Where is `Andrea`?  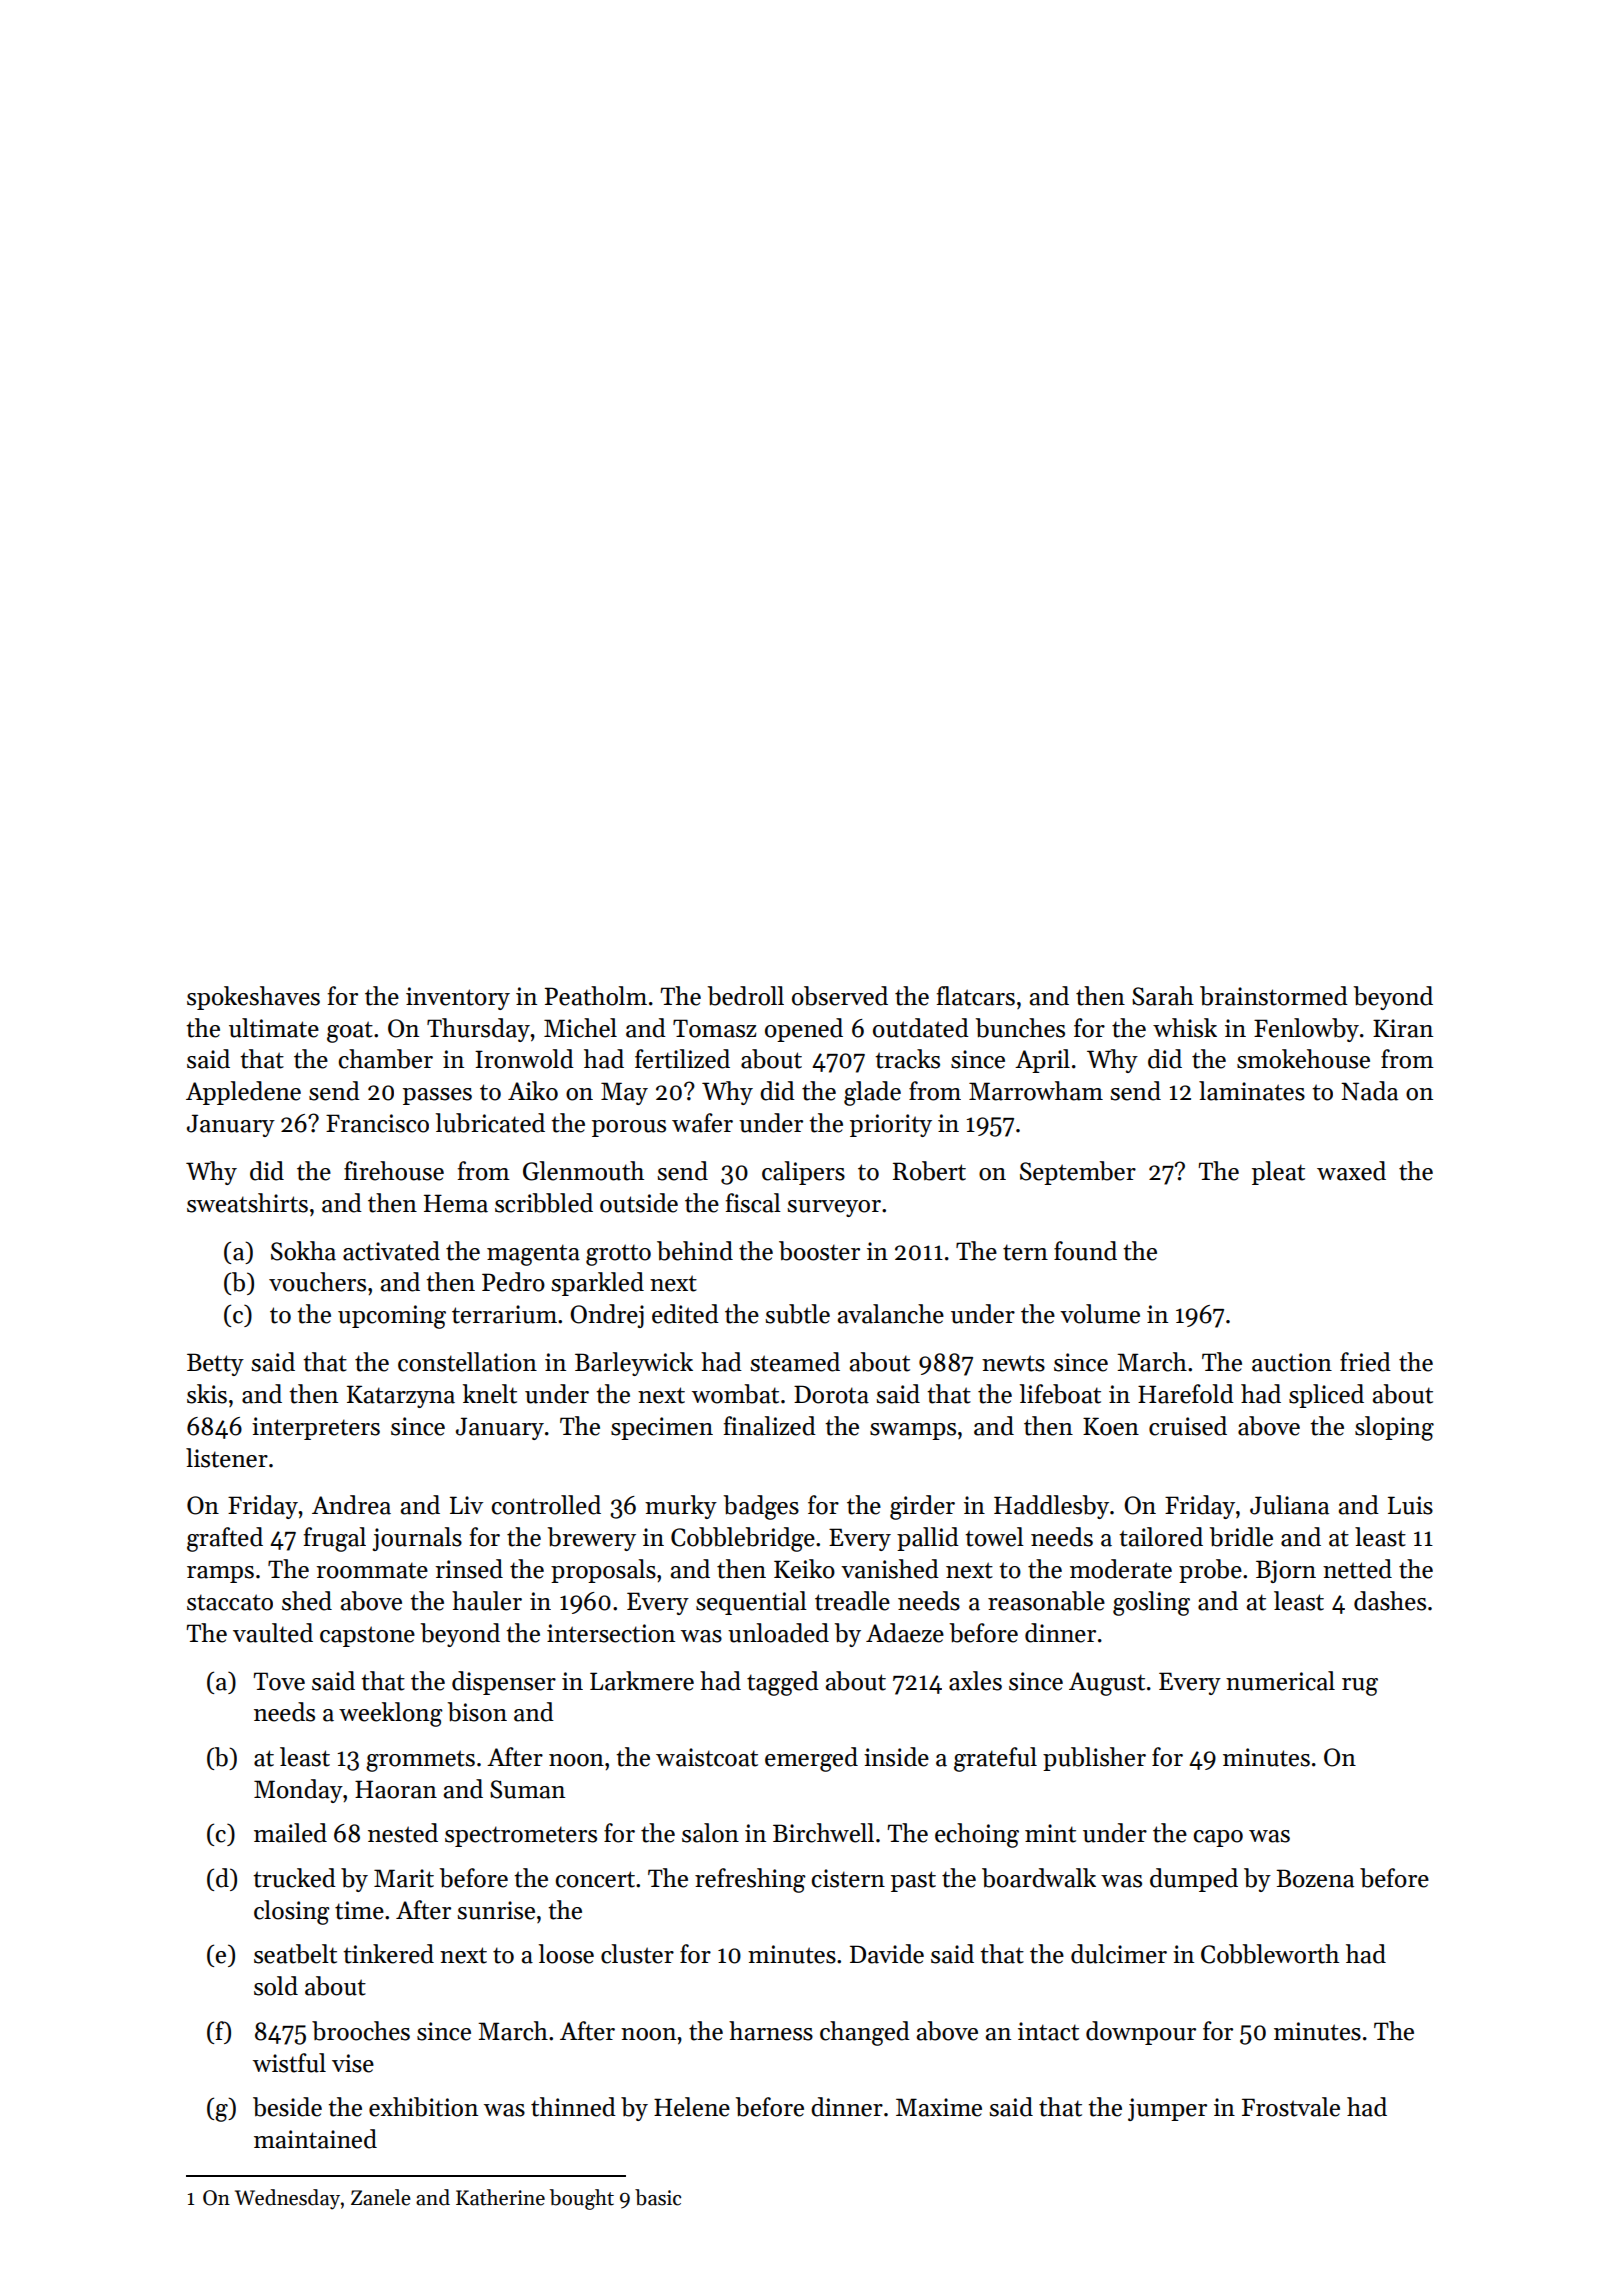
Andrea is located at coordinates (351, 1505).
